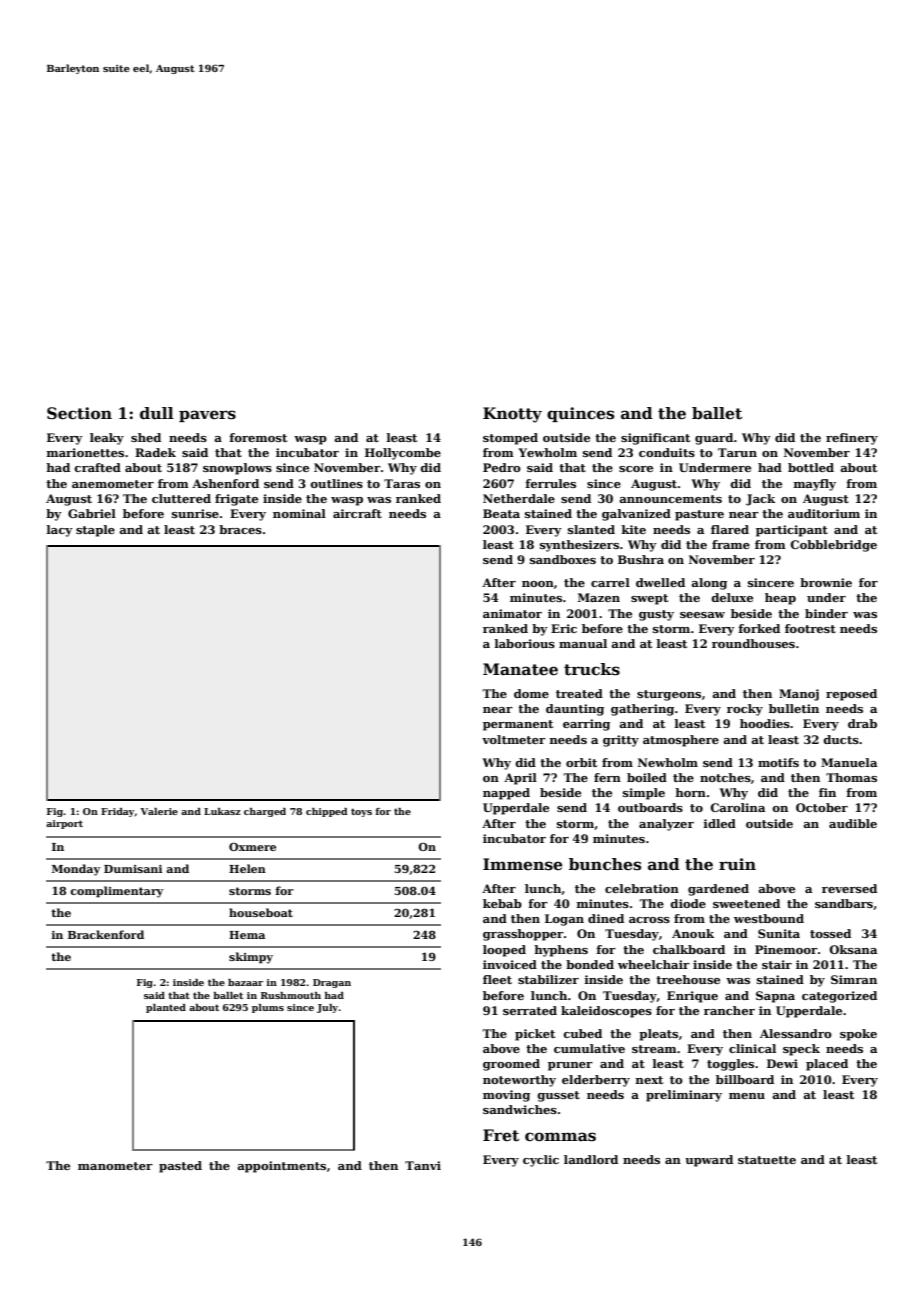  I want to click on pasted, so click(180, 1167).
